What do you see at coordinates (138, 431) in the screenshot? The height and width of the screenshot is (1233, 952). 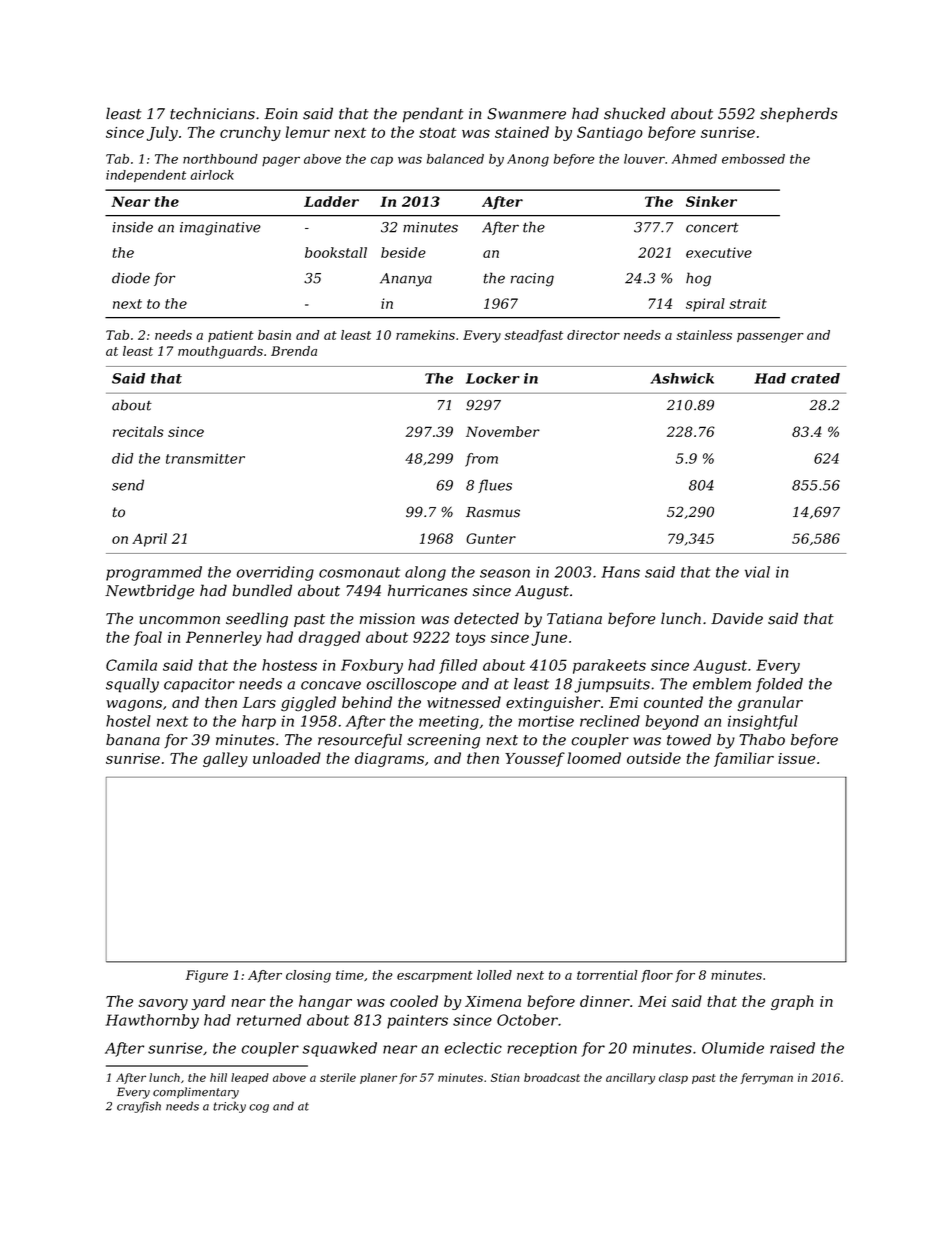 I see `recitals` at bounding box center [138, 431].
